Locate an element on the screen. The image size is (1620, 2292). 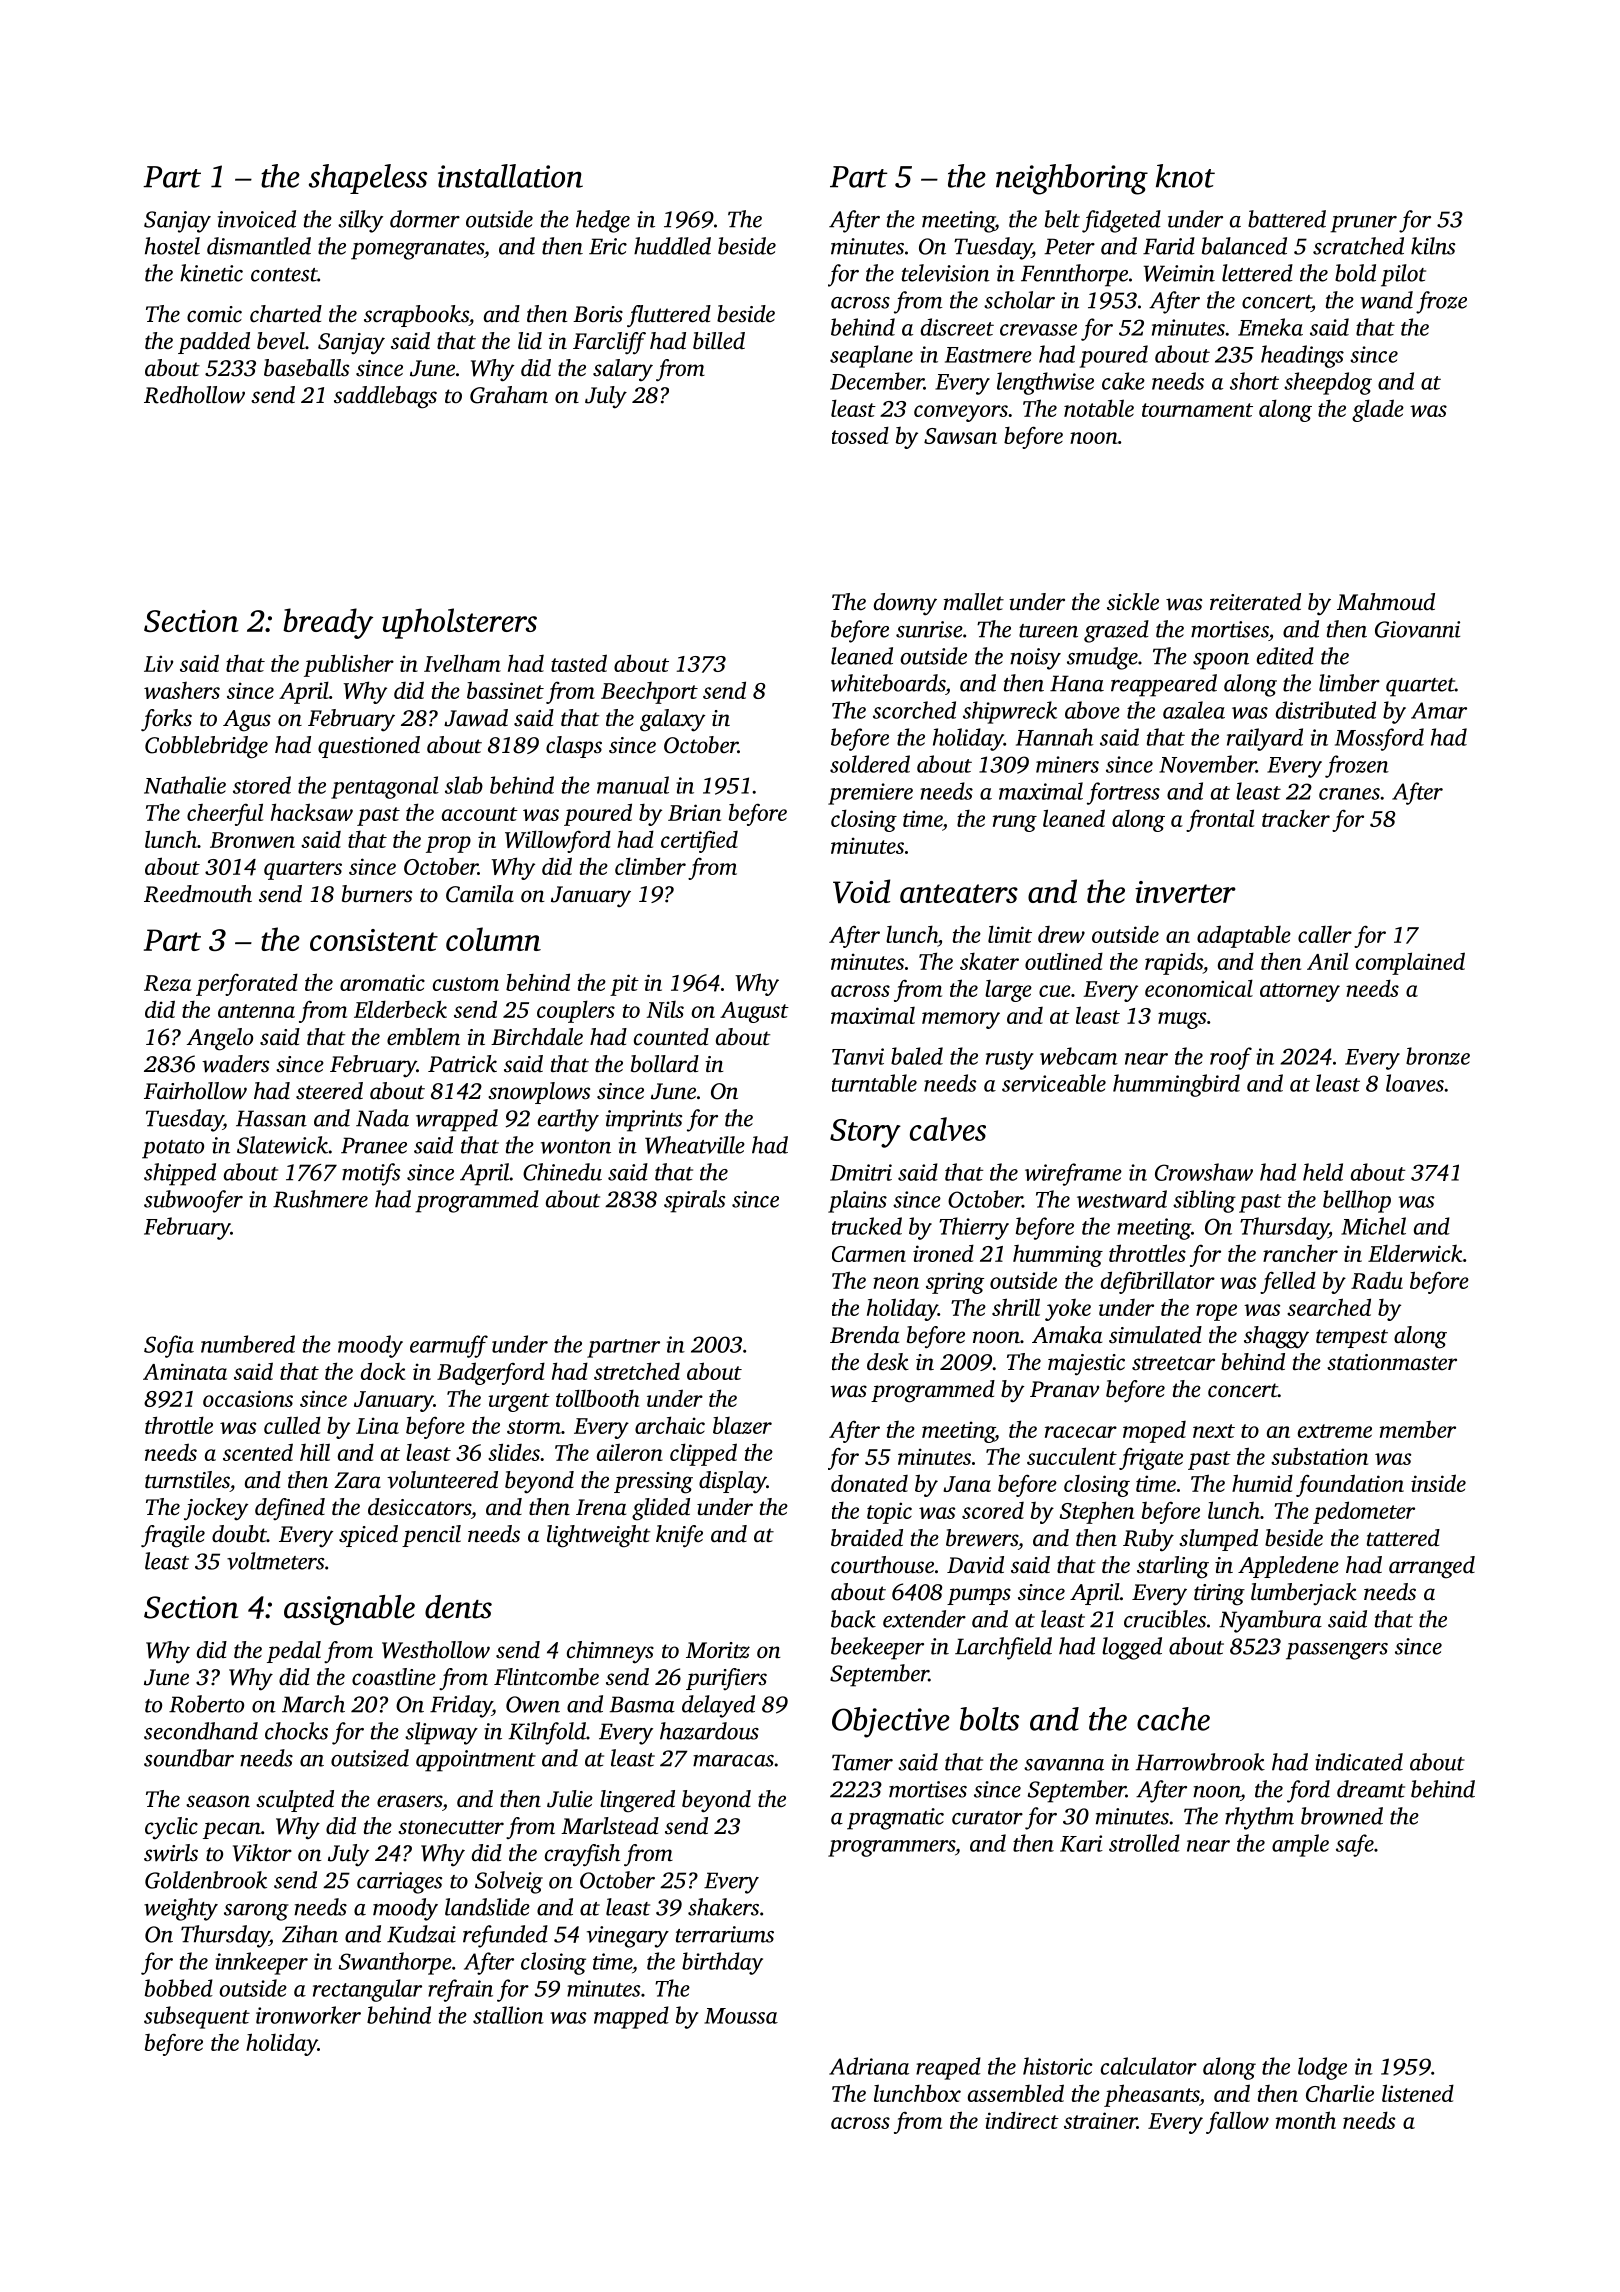
short is located at coordinates (1254, 381).
